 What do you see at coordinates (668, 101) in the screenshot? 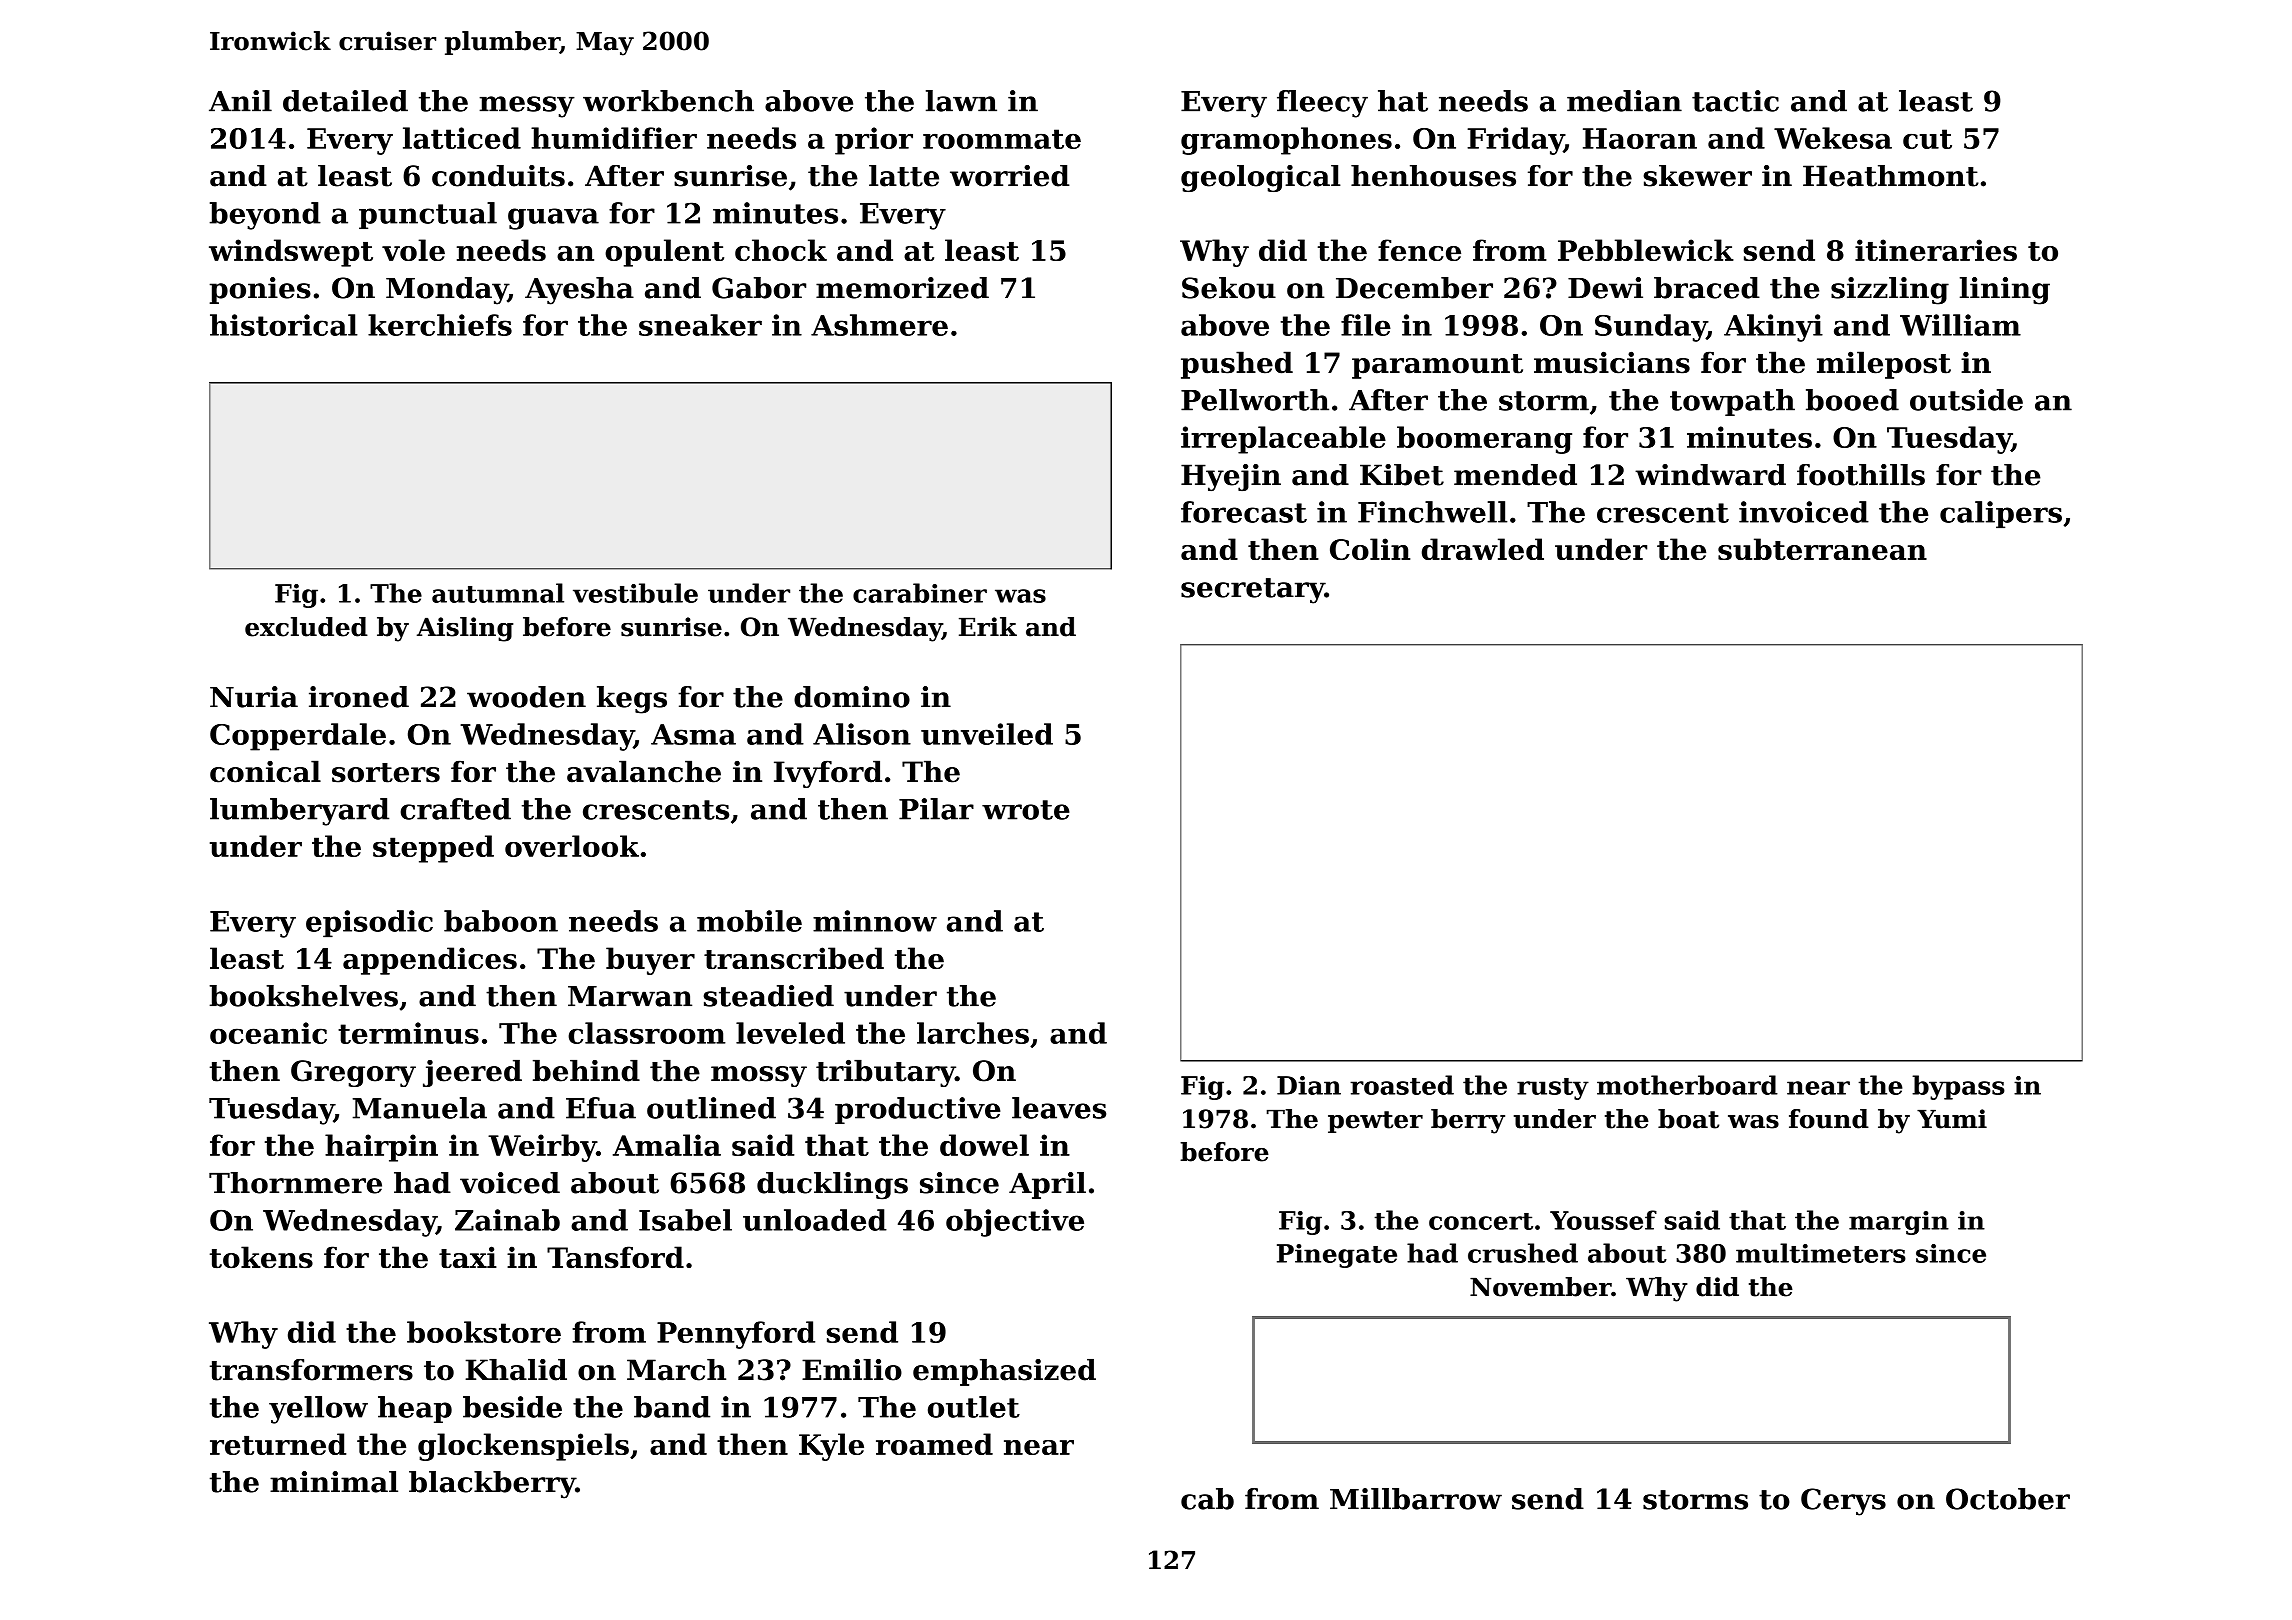
I see `workbench` at bounding box center [668, 101].
